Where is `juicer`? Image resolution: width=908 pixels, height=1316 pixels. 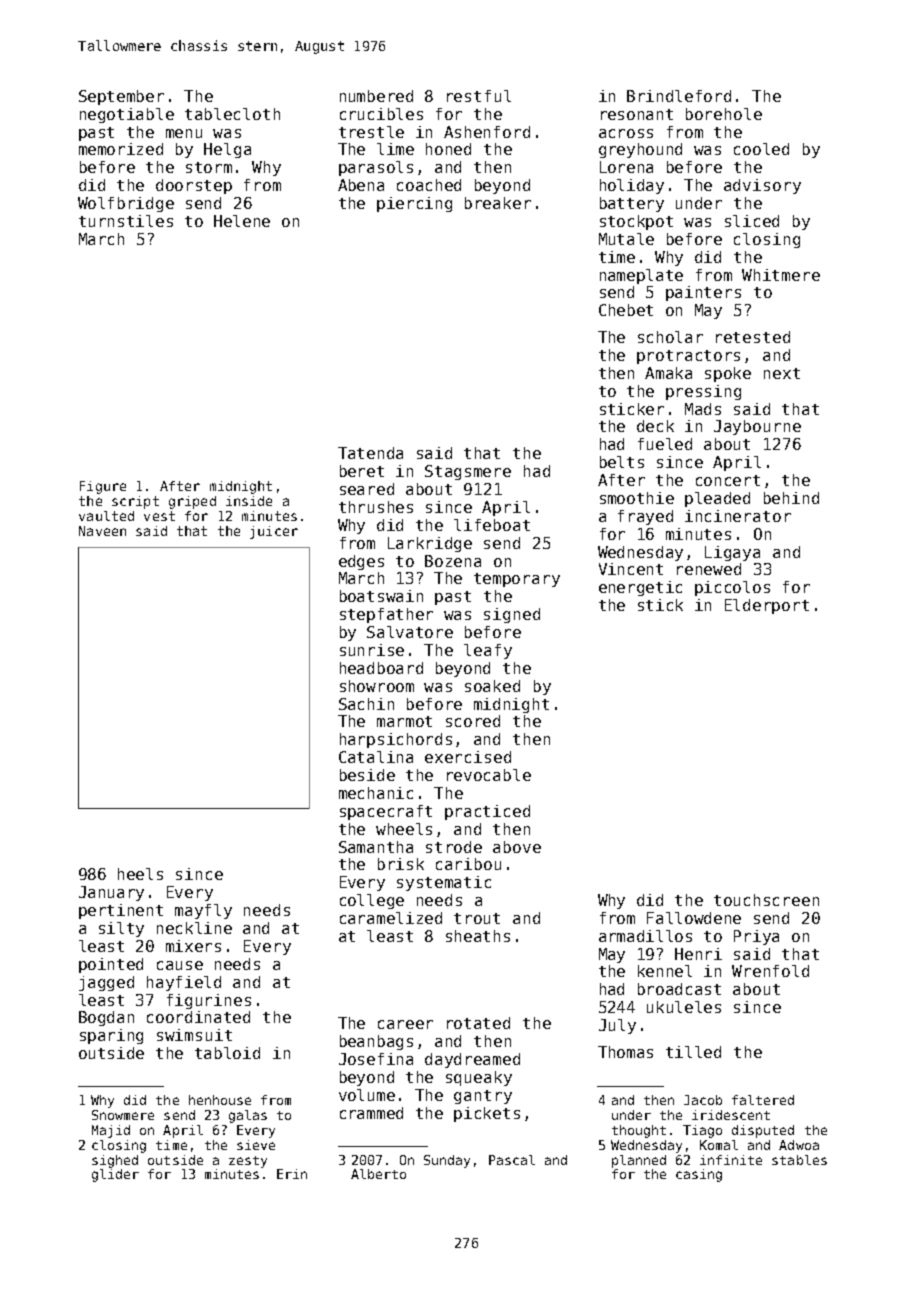
juicer is located at coordinates (274, 532).
